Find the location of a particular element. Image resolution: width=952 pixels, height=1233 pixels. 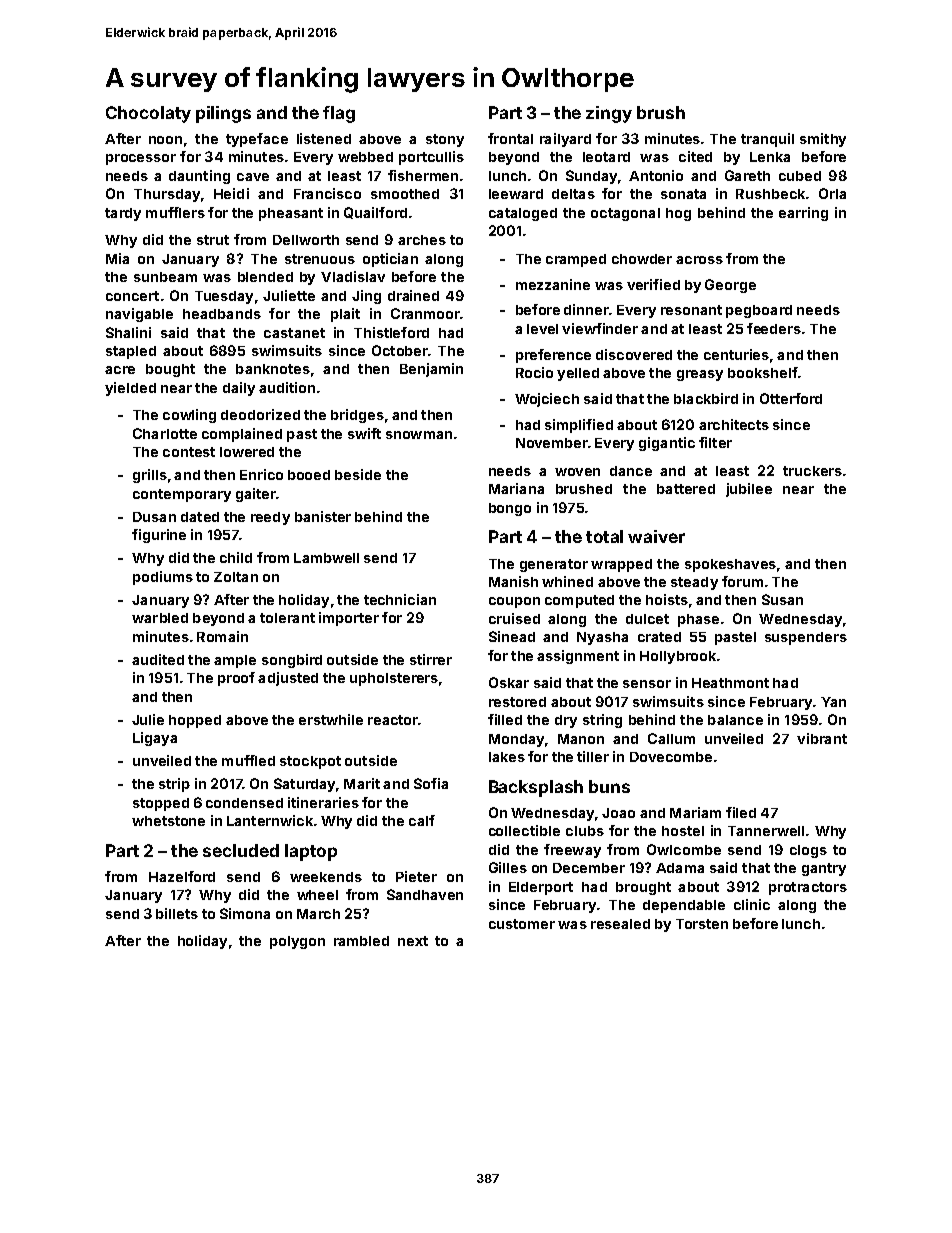

Hazelford is located at coordinates (182, 876).
